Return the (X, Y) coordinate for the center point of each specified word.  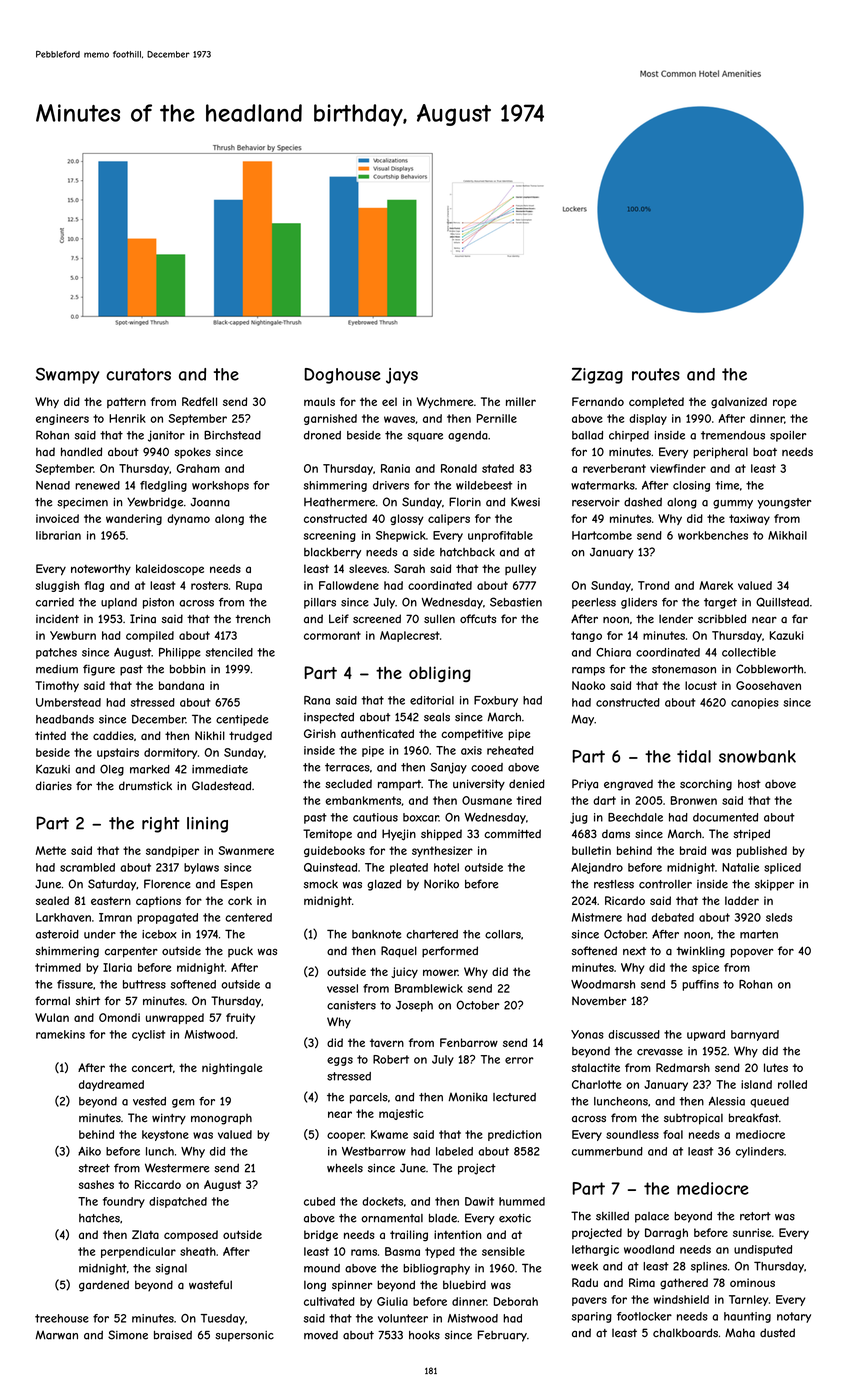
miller (521, 401)
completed (656, 402)
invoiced (57, 518)
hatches (99, 1218)
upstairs (118, 753)
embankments (363, 800)
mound (322, 1268)
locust (701, 685)
